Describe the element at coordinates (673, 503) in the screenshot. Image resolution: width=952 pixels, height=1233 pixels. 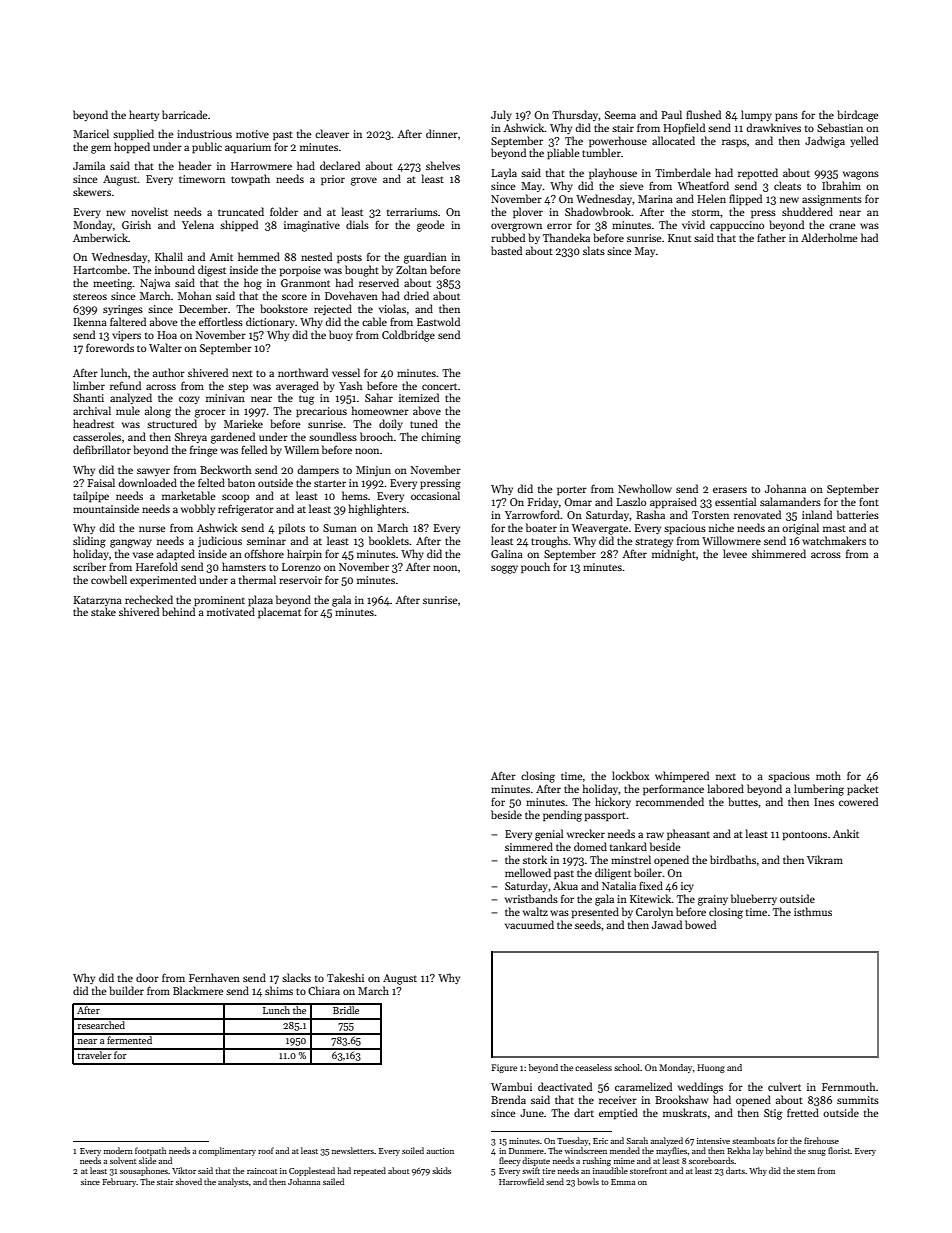
I see `appraised` at that location.
